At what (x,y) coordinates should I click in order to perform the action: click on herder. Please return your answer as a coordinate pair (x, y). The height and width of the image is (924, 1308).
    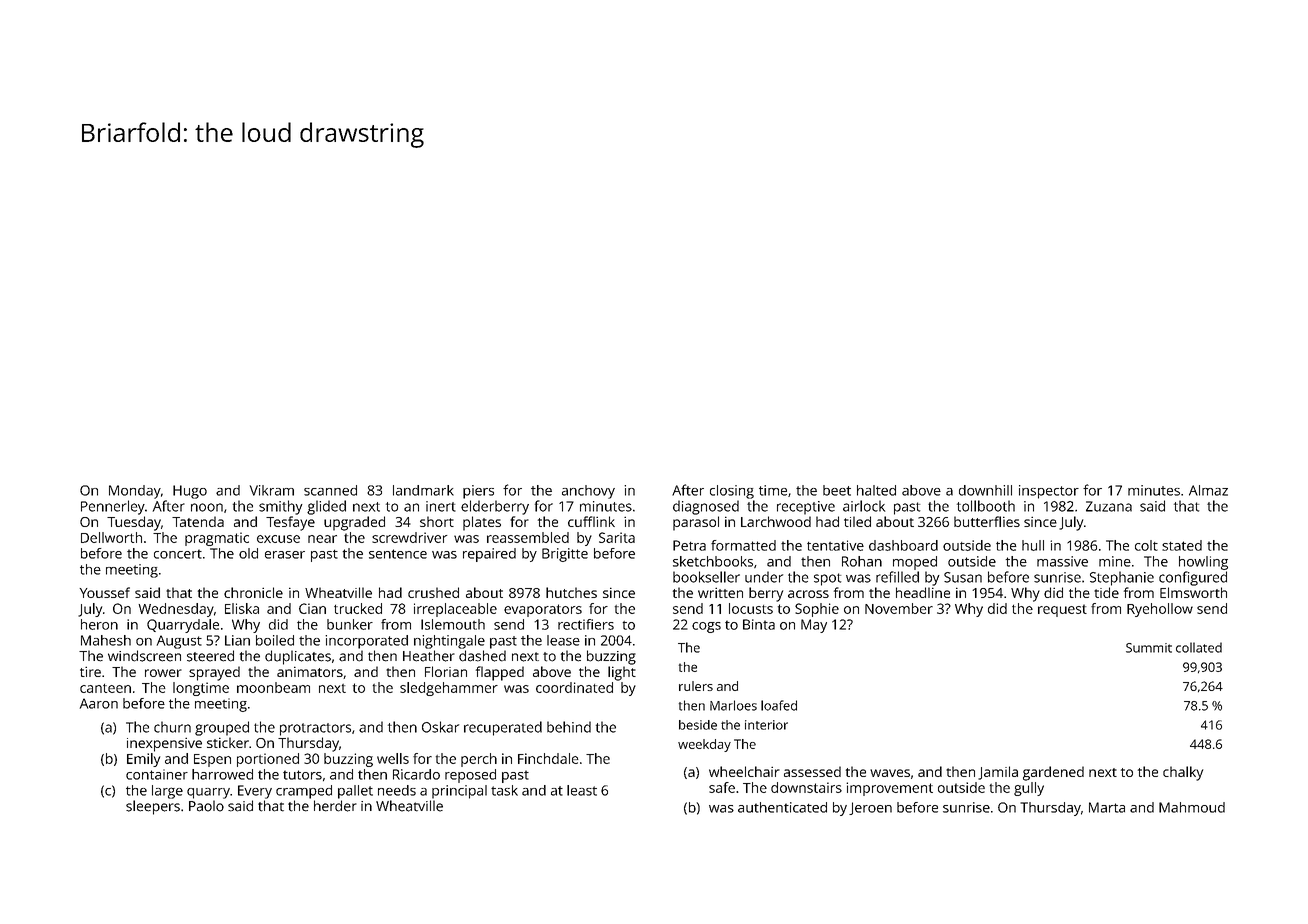
    Looking at the image, I should click on (335, 806).
